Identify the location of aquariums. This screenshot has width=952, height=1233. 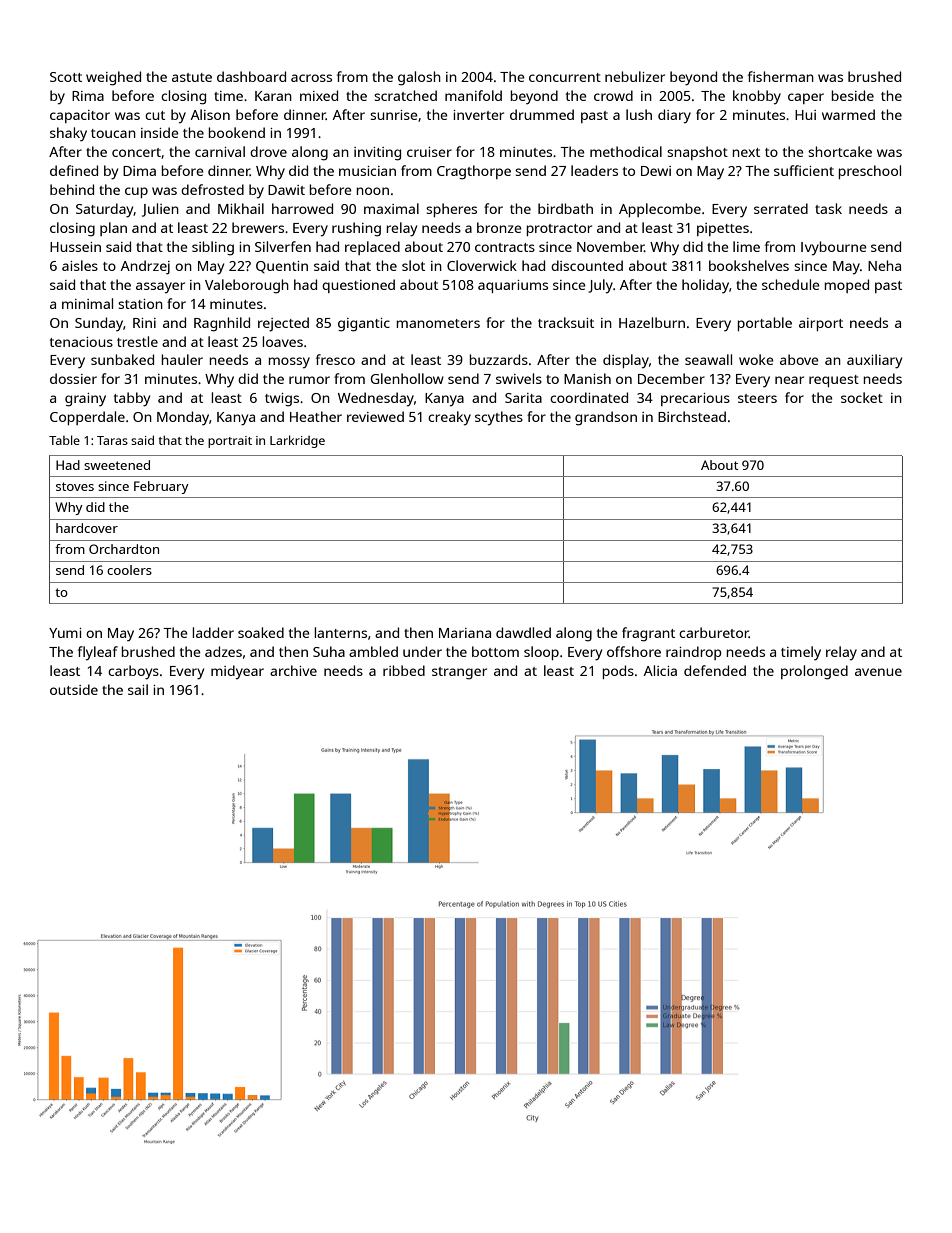
(513, 286).
